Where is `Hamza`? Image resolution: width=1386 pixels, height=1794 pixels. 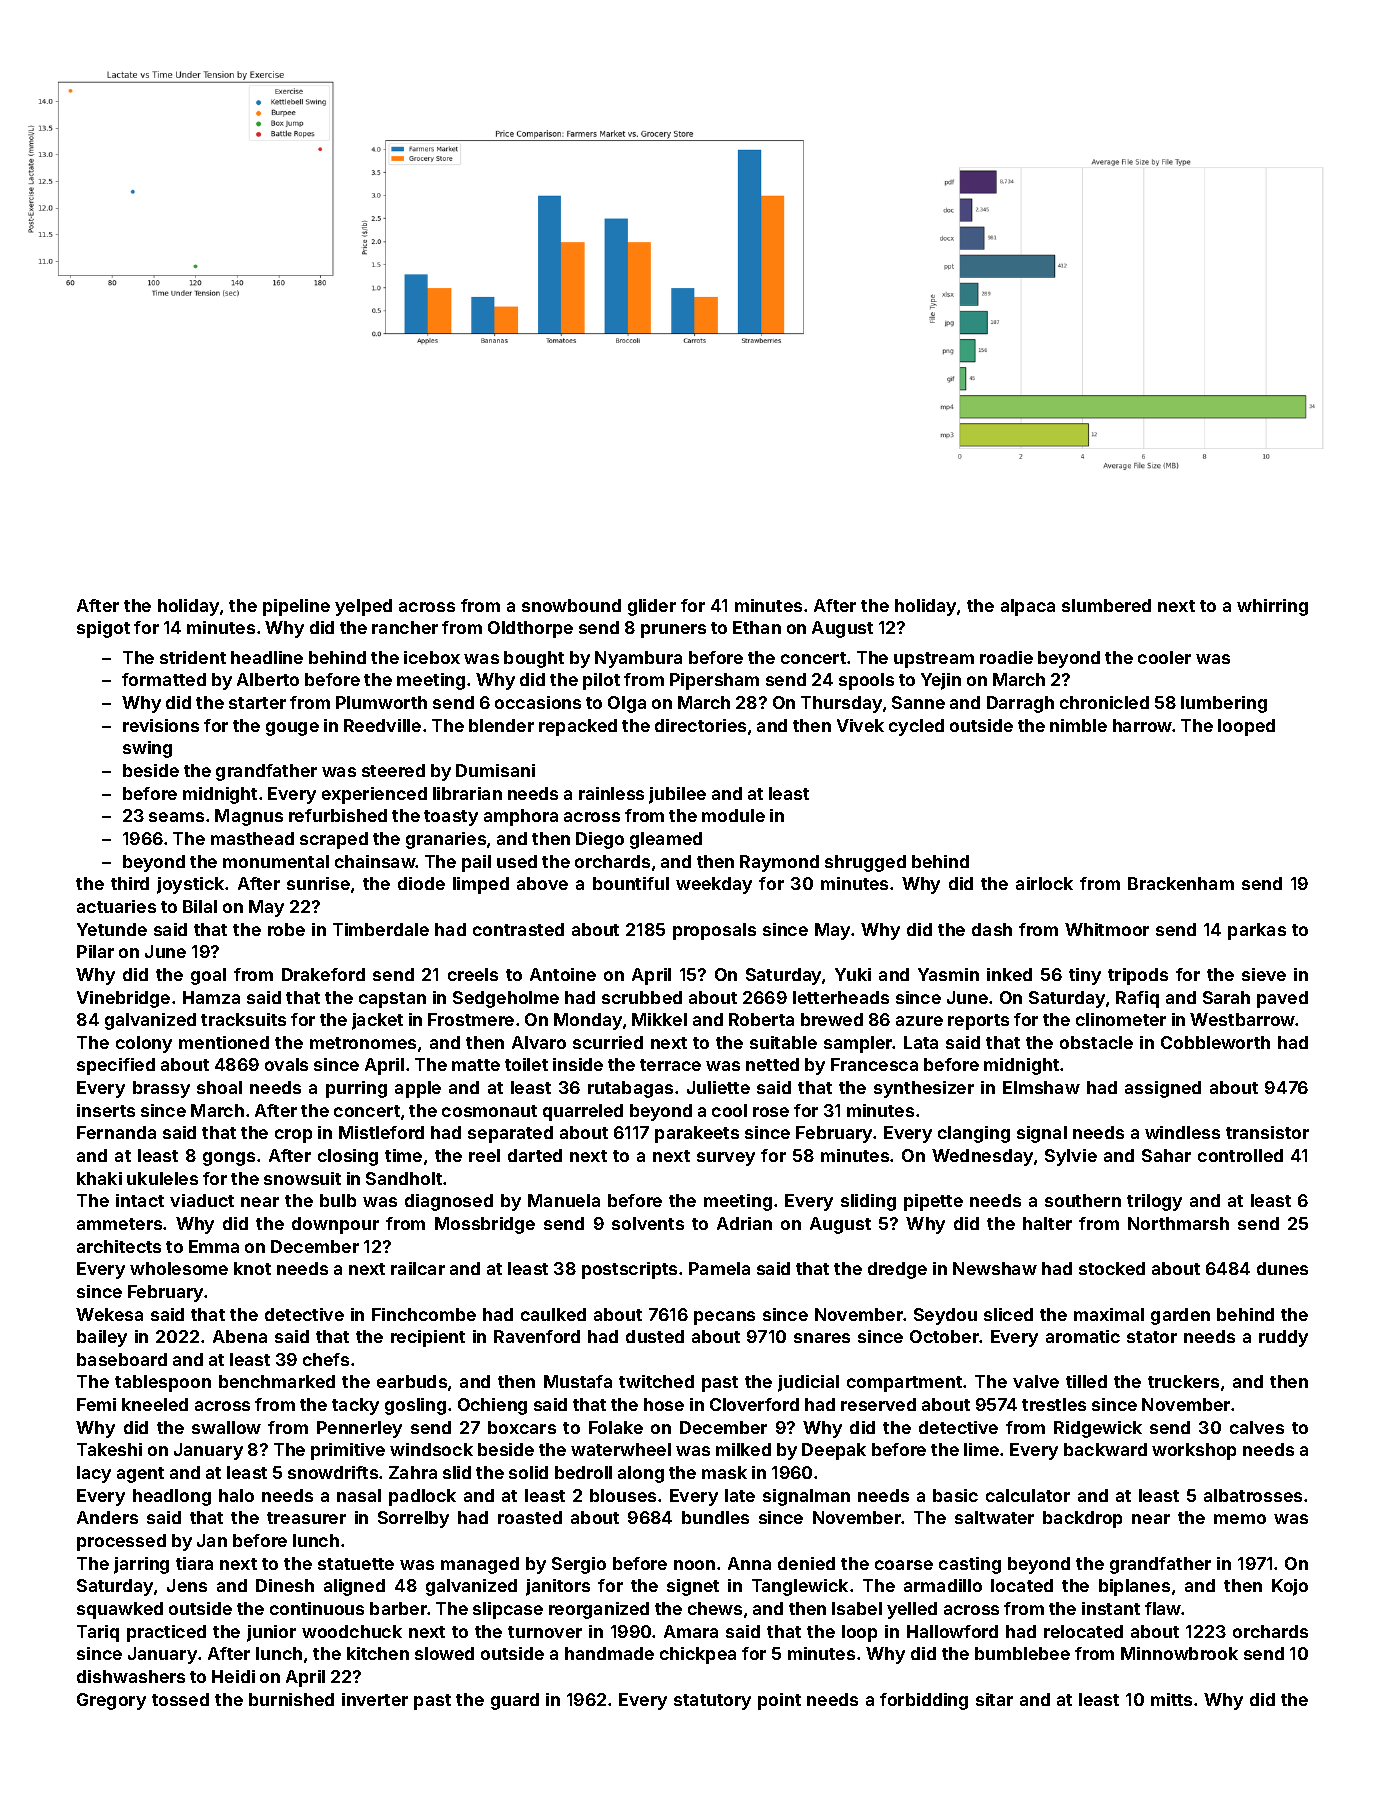
Hamza is located at coordinates (211, 997).
